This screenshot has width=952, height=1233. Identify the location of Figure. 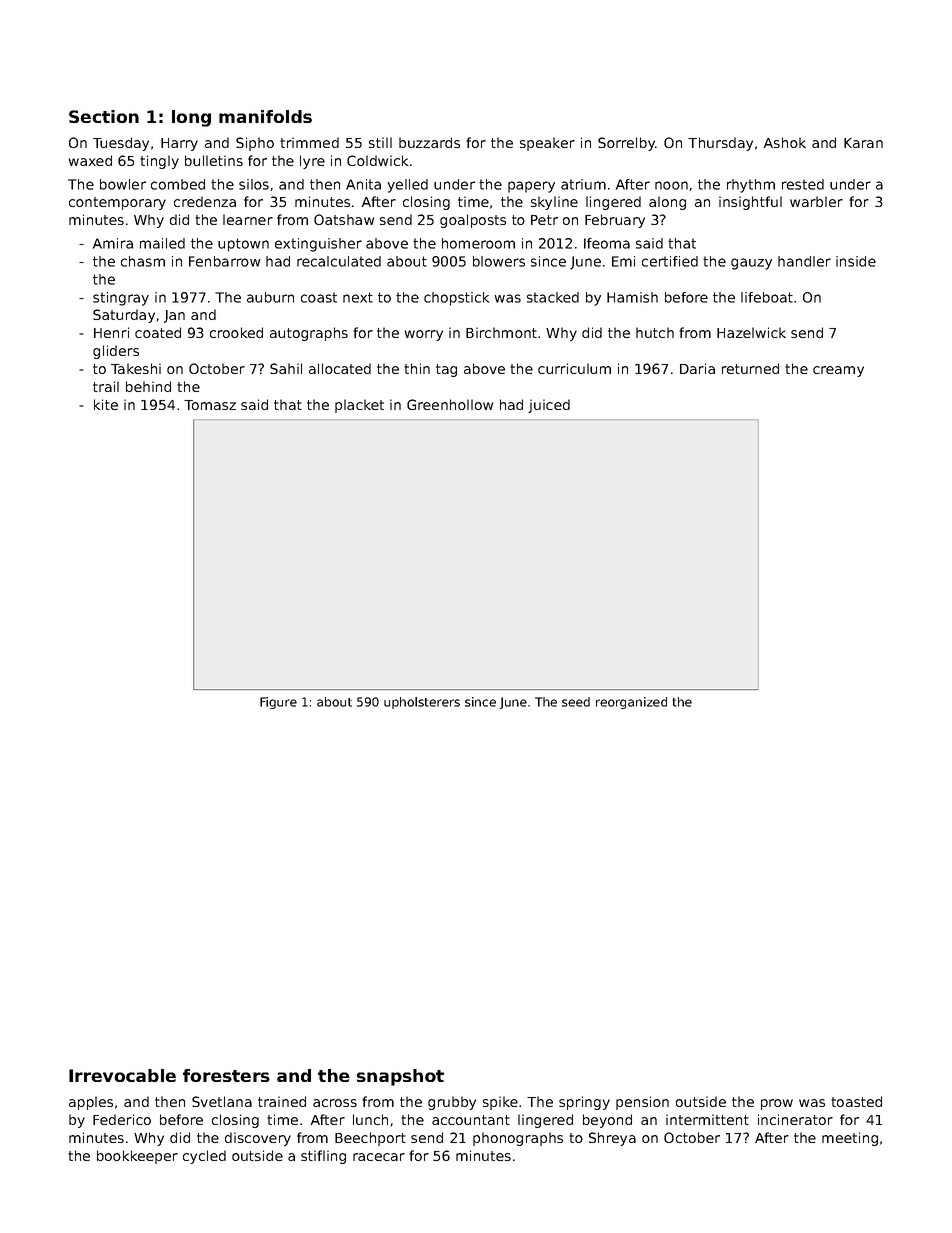
(278, 703).
